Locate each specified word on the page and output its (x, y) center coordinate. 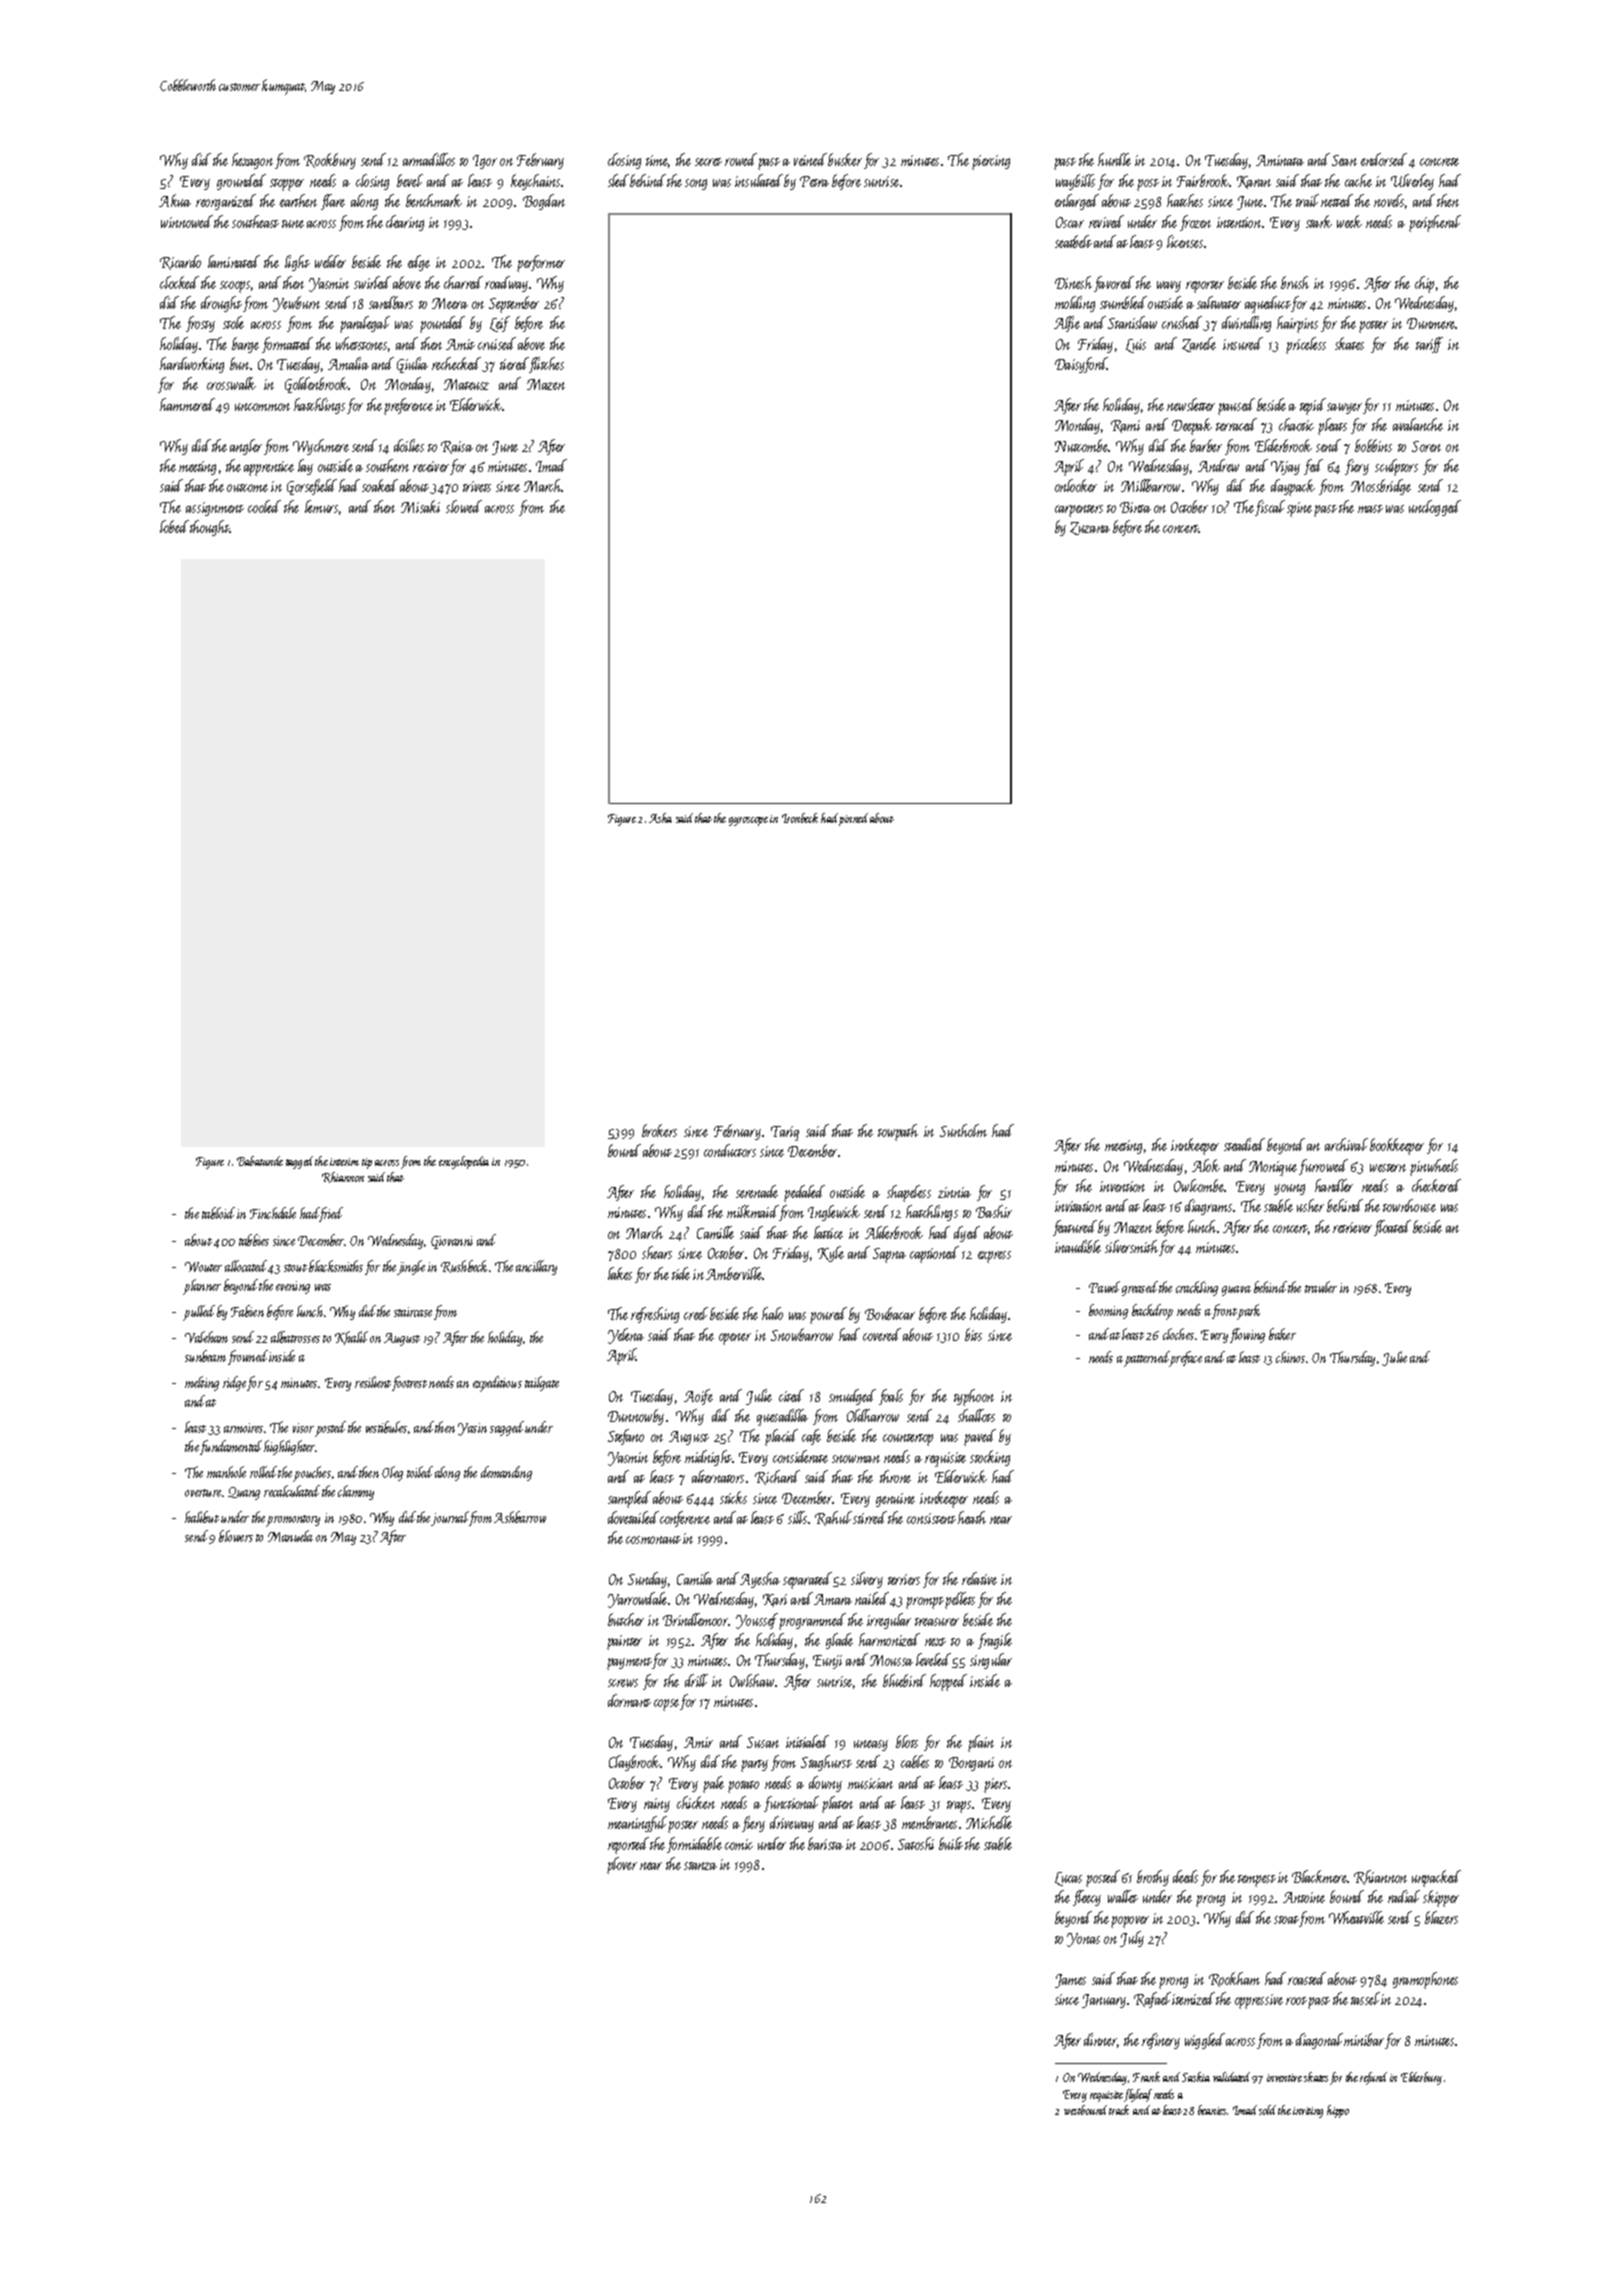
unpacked (1436, 1878)
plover (622, 1865)
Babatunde (260, 1161)
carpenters (1079, 511)
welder (330, 261)
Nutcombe (1082, 445)
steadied (1244, 1144)
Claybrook (635, 1763)
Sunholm (963, 1130)
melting (202, 1383)
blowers (236, 1536)
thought (210, 528)
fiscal (1270, 508)
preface (1186, 1358)
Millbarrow (1150, 485)
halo (772, 1313)
